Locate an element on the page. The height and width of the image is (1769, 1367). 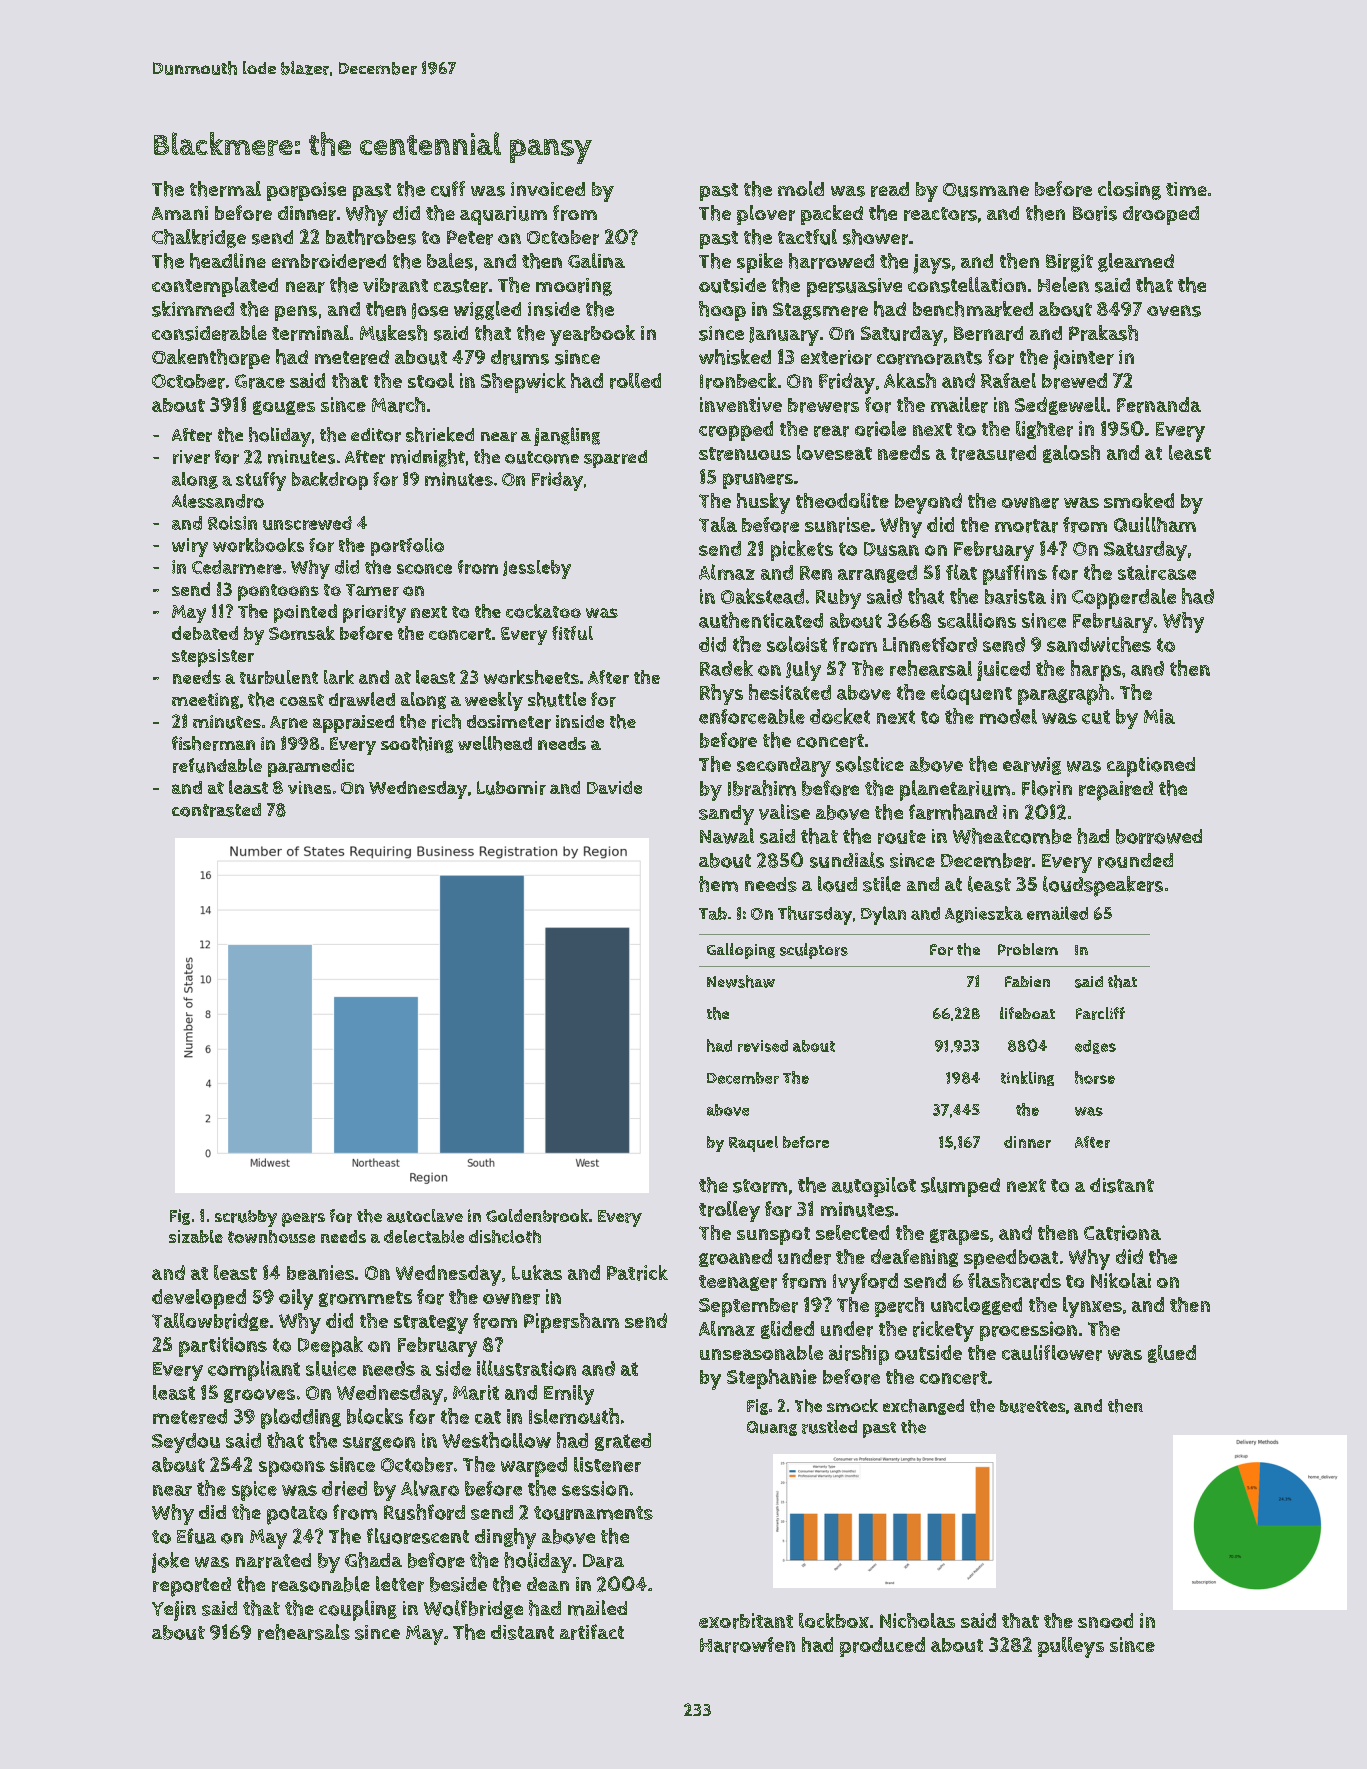
loveseat is located at coordinates (834, 452).
